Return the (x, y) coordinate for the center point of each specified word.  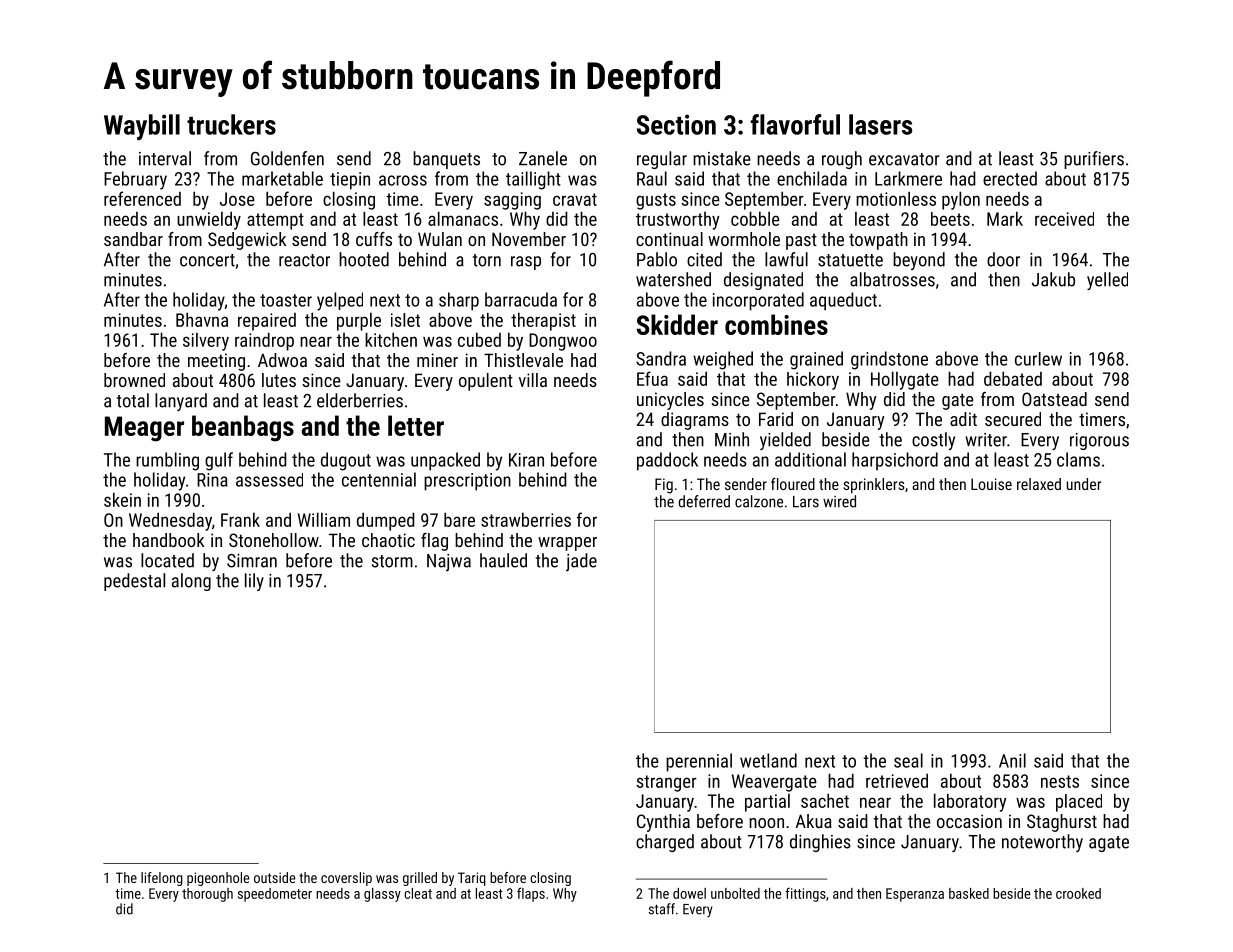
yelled (1107, 281)
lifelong (162, 879)
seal (908, 760)
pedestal (134, 582)
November (529, 239)
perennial (699, 762)
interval (165, 158)
